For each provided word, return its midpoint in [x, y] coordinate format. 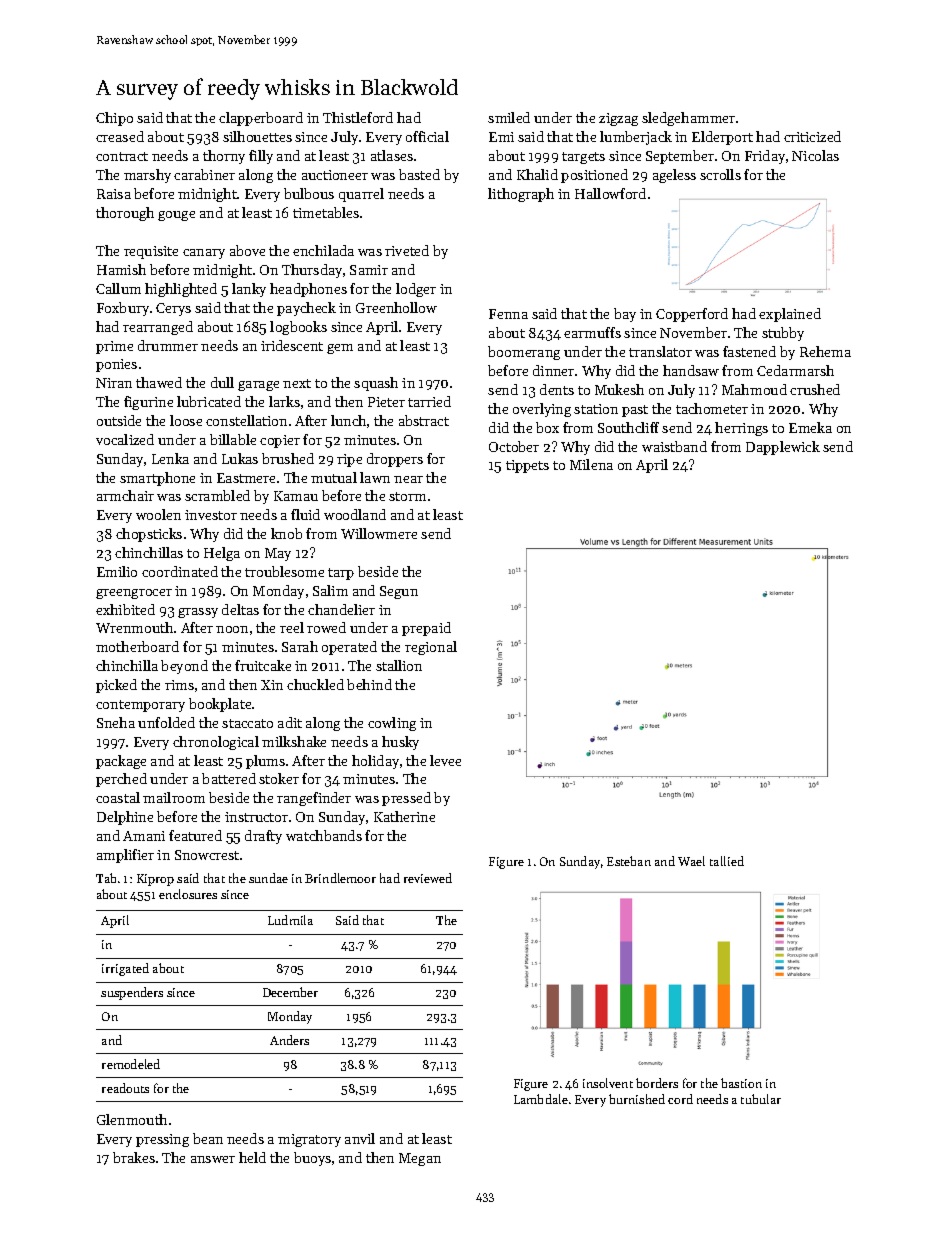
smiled [509, 117]
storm [407, 496]
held [252, 1157]
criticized [812, 136]
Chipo [114, 119]
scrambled [217, 495]
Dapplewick [783, 448]
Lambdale [541, 1099]
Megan [420, 1159]
